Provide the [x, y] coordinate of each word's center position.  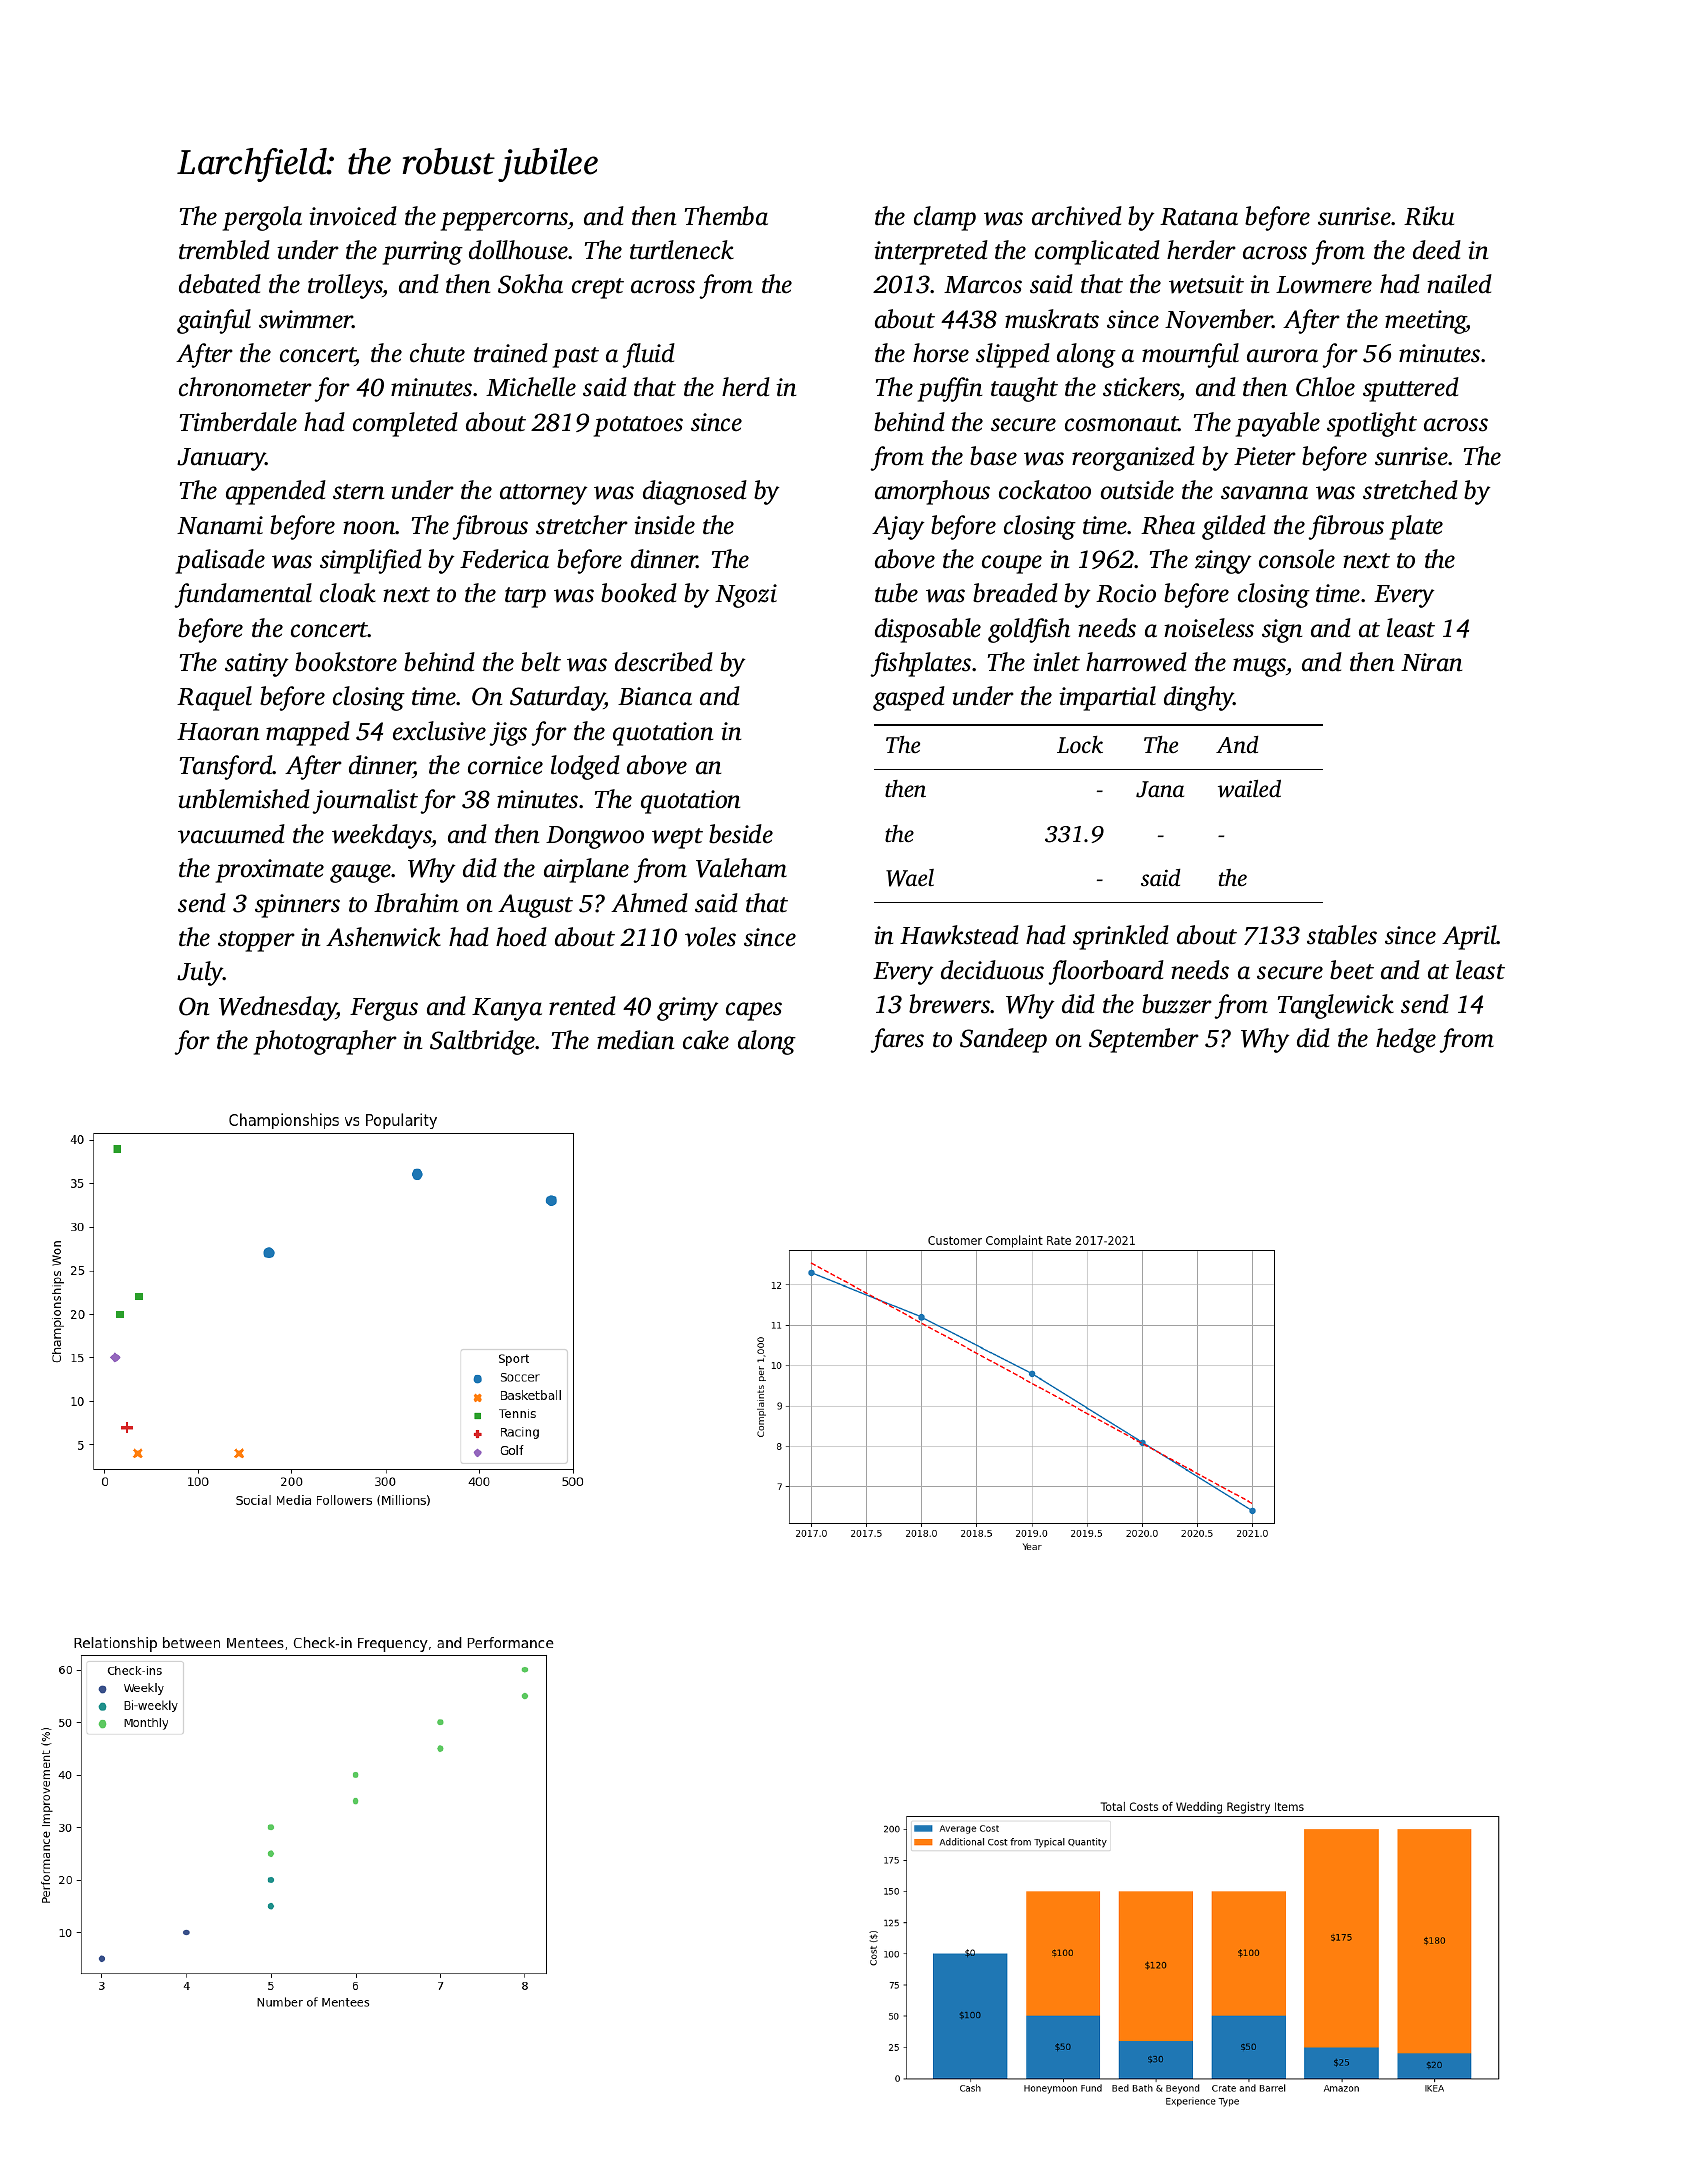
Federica [504, 559]
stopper [256, 941]
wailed [1249, 789]
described [664, 662]
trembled [224, 250]
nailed [1459, 284]
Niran [1431, 662]
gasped [909, 698]
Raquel [214, 698]
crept [598, 288]
